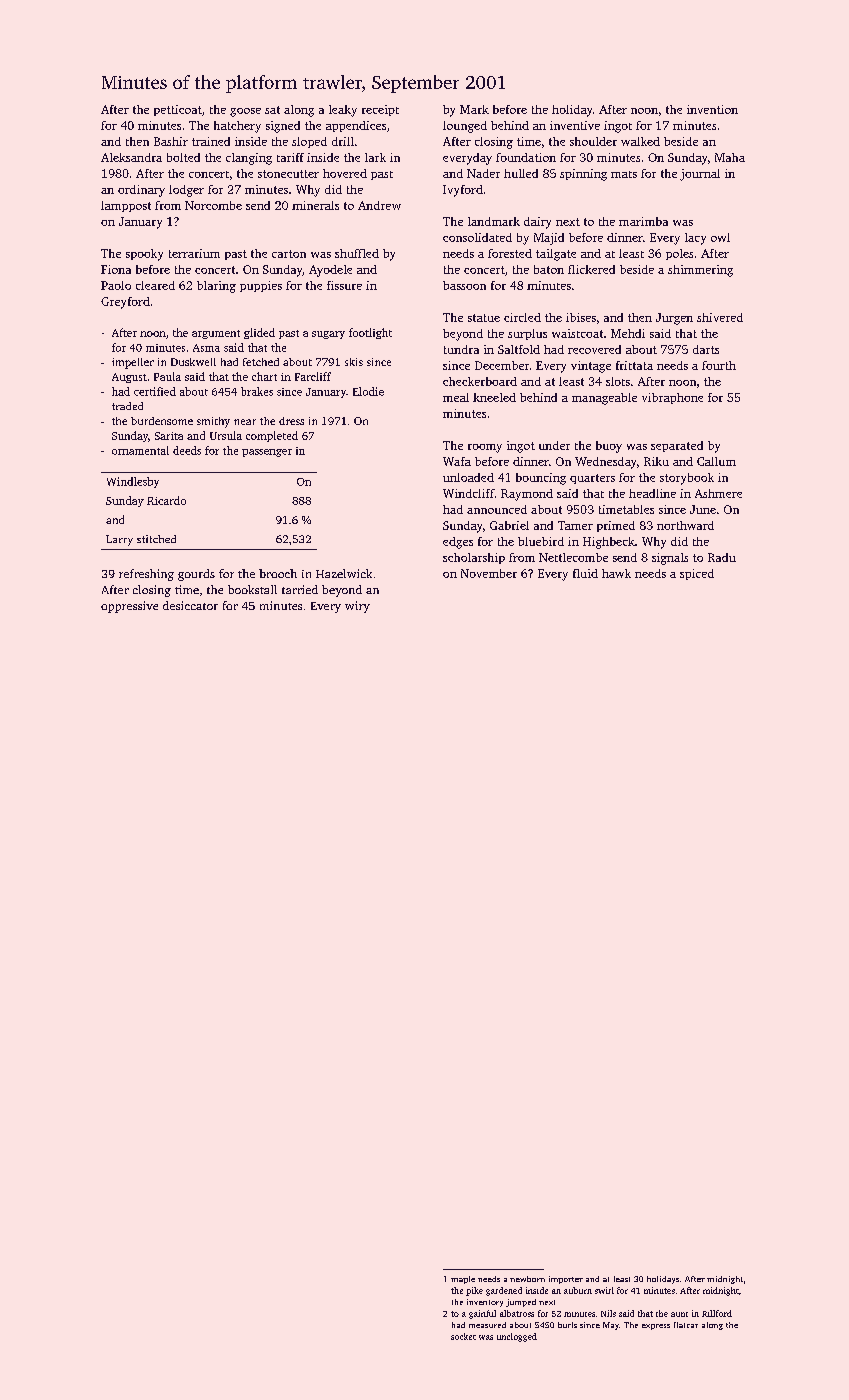 The width and height of the screenshot is (849, 1400). Describe the element at coordinates (489, 573) in the screenshot. I see `November` at that location.
